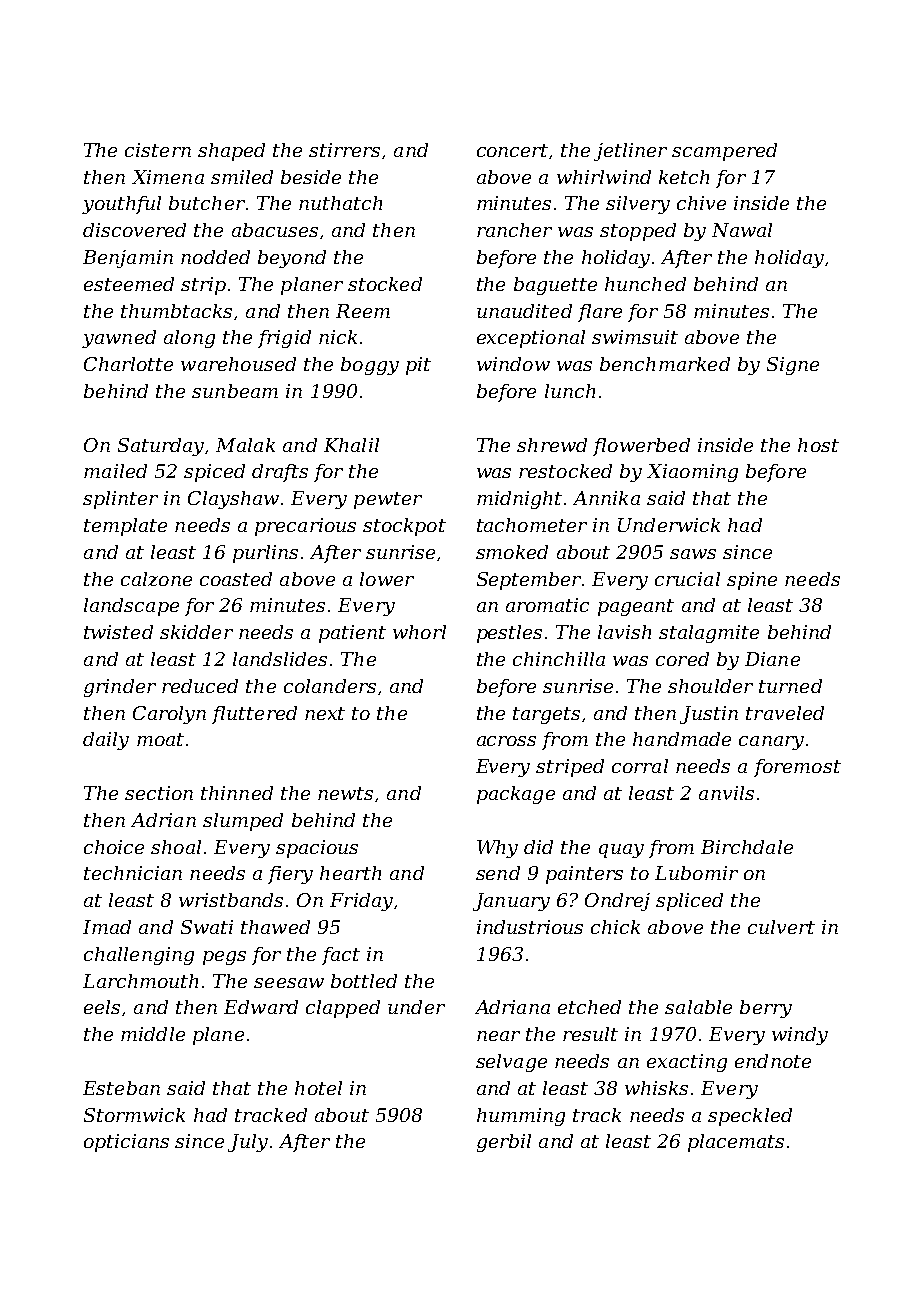  Describe the element at coordinates (361, 902) in the page. I see `Friday` at that location.
